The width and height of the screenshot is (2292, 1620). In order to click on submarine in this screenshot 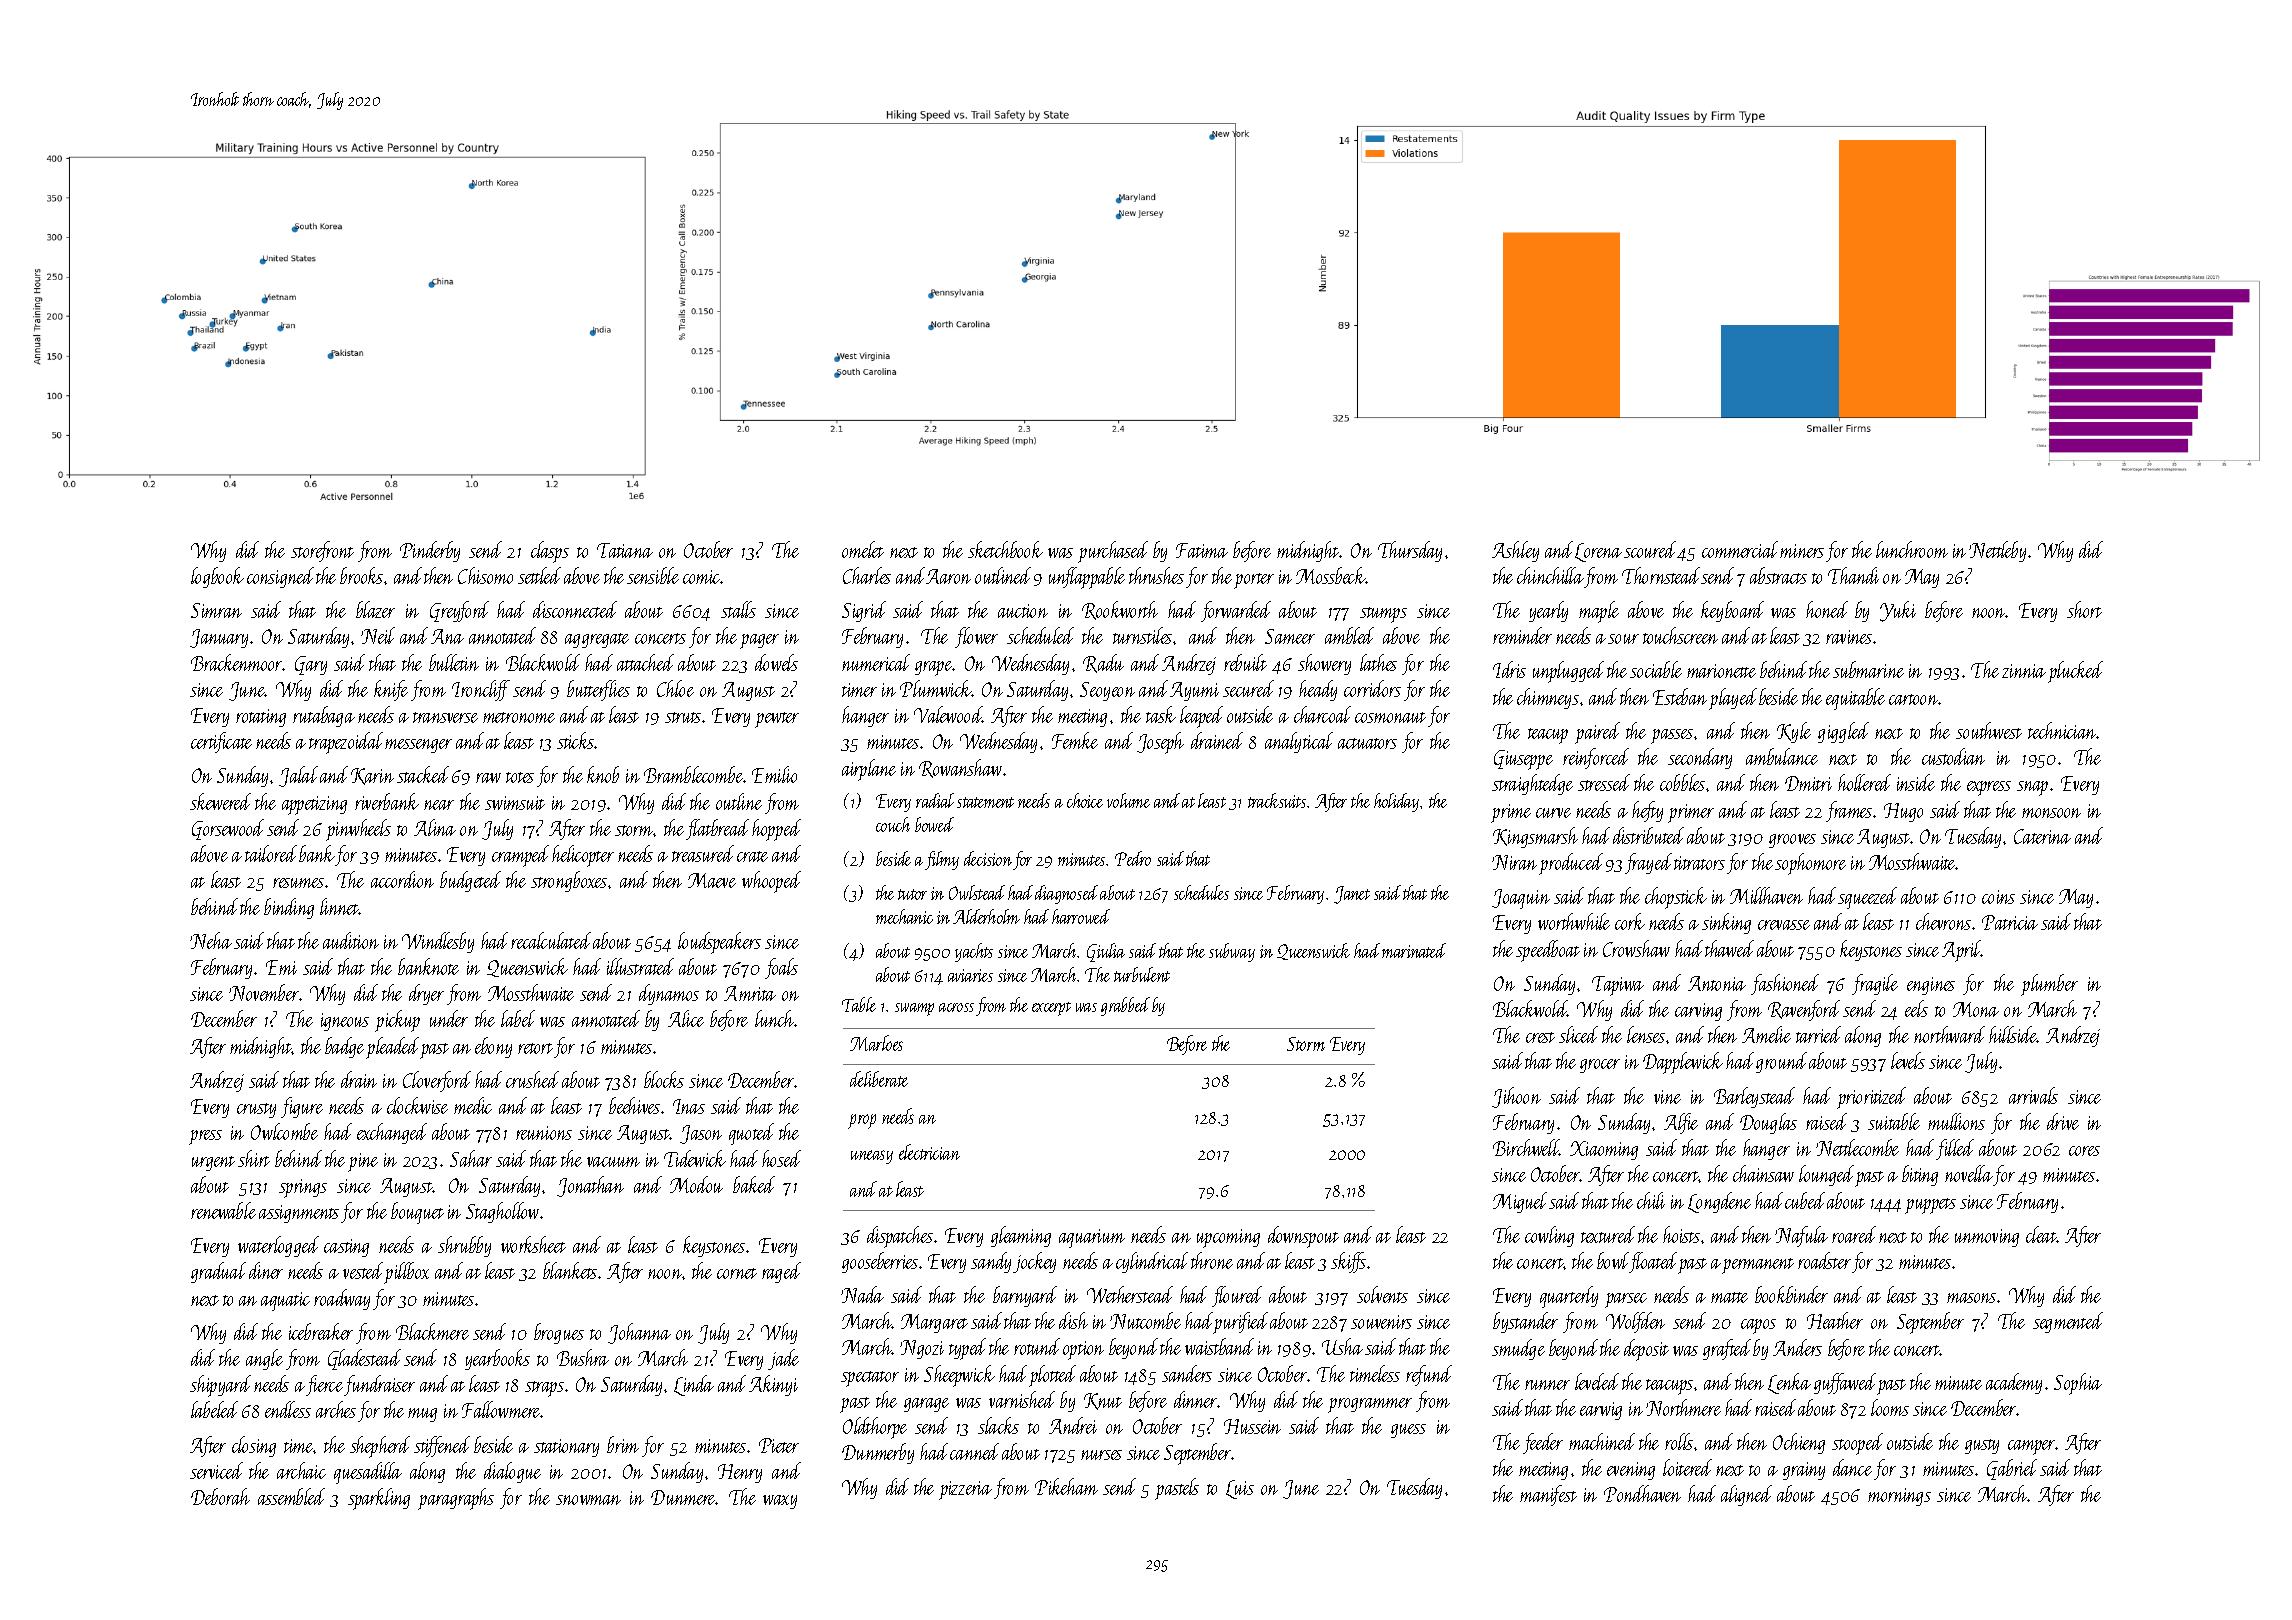, I will do `click(1868, 669)`.
